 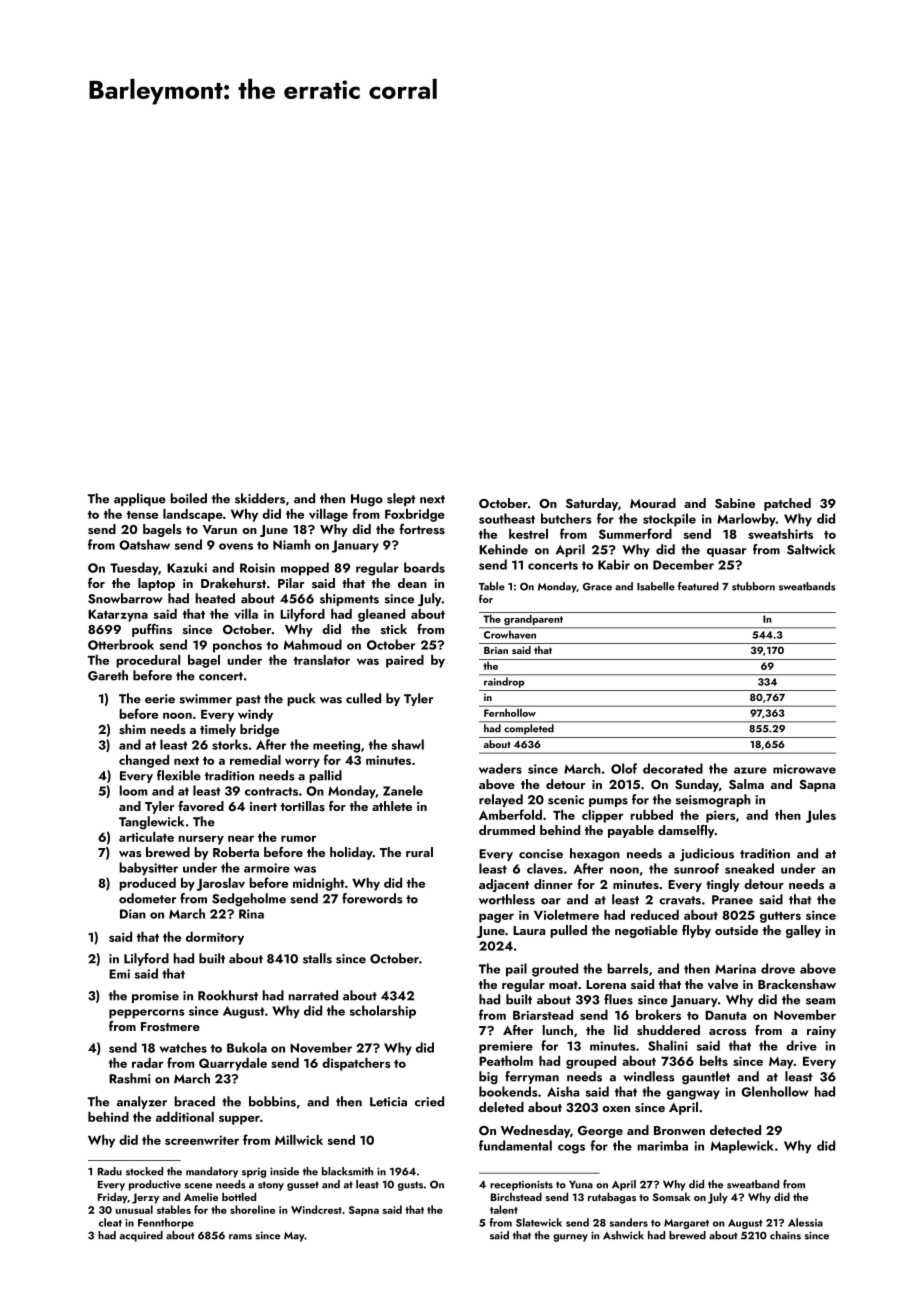 What do you see at coordinates (656, 586) in the document?
I see `Isabelle` at bounding box center [656, 586].
